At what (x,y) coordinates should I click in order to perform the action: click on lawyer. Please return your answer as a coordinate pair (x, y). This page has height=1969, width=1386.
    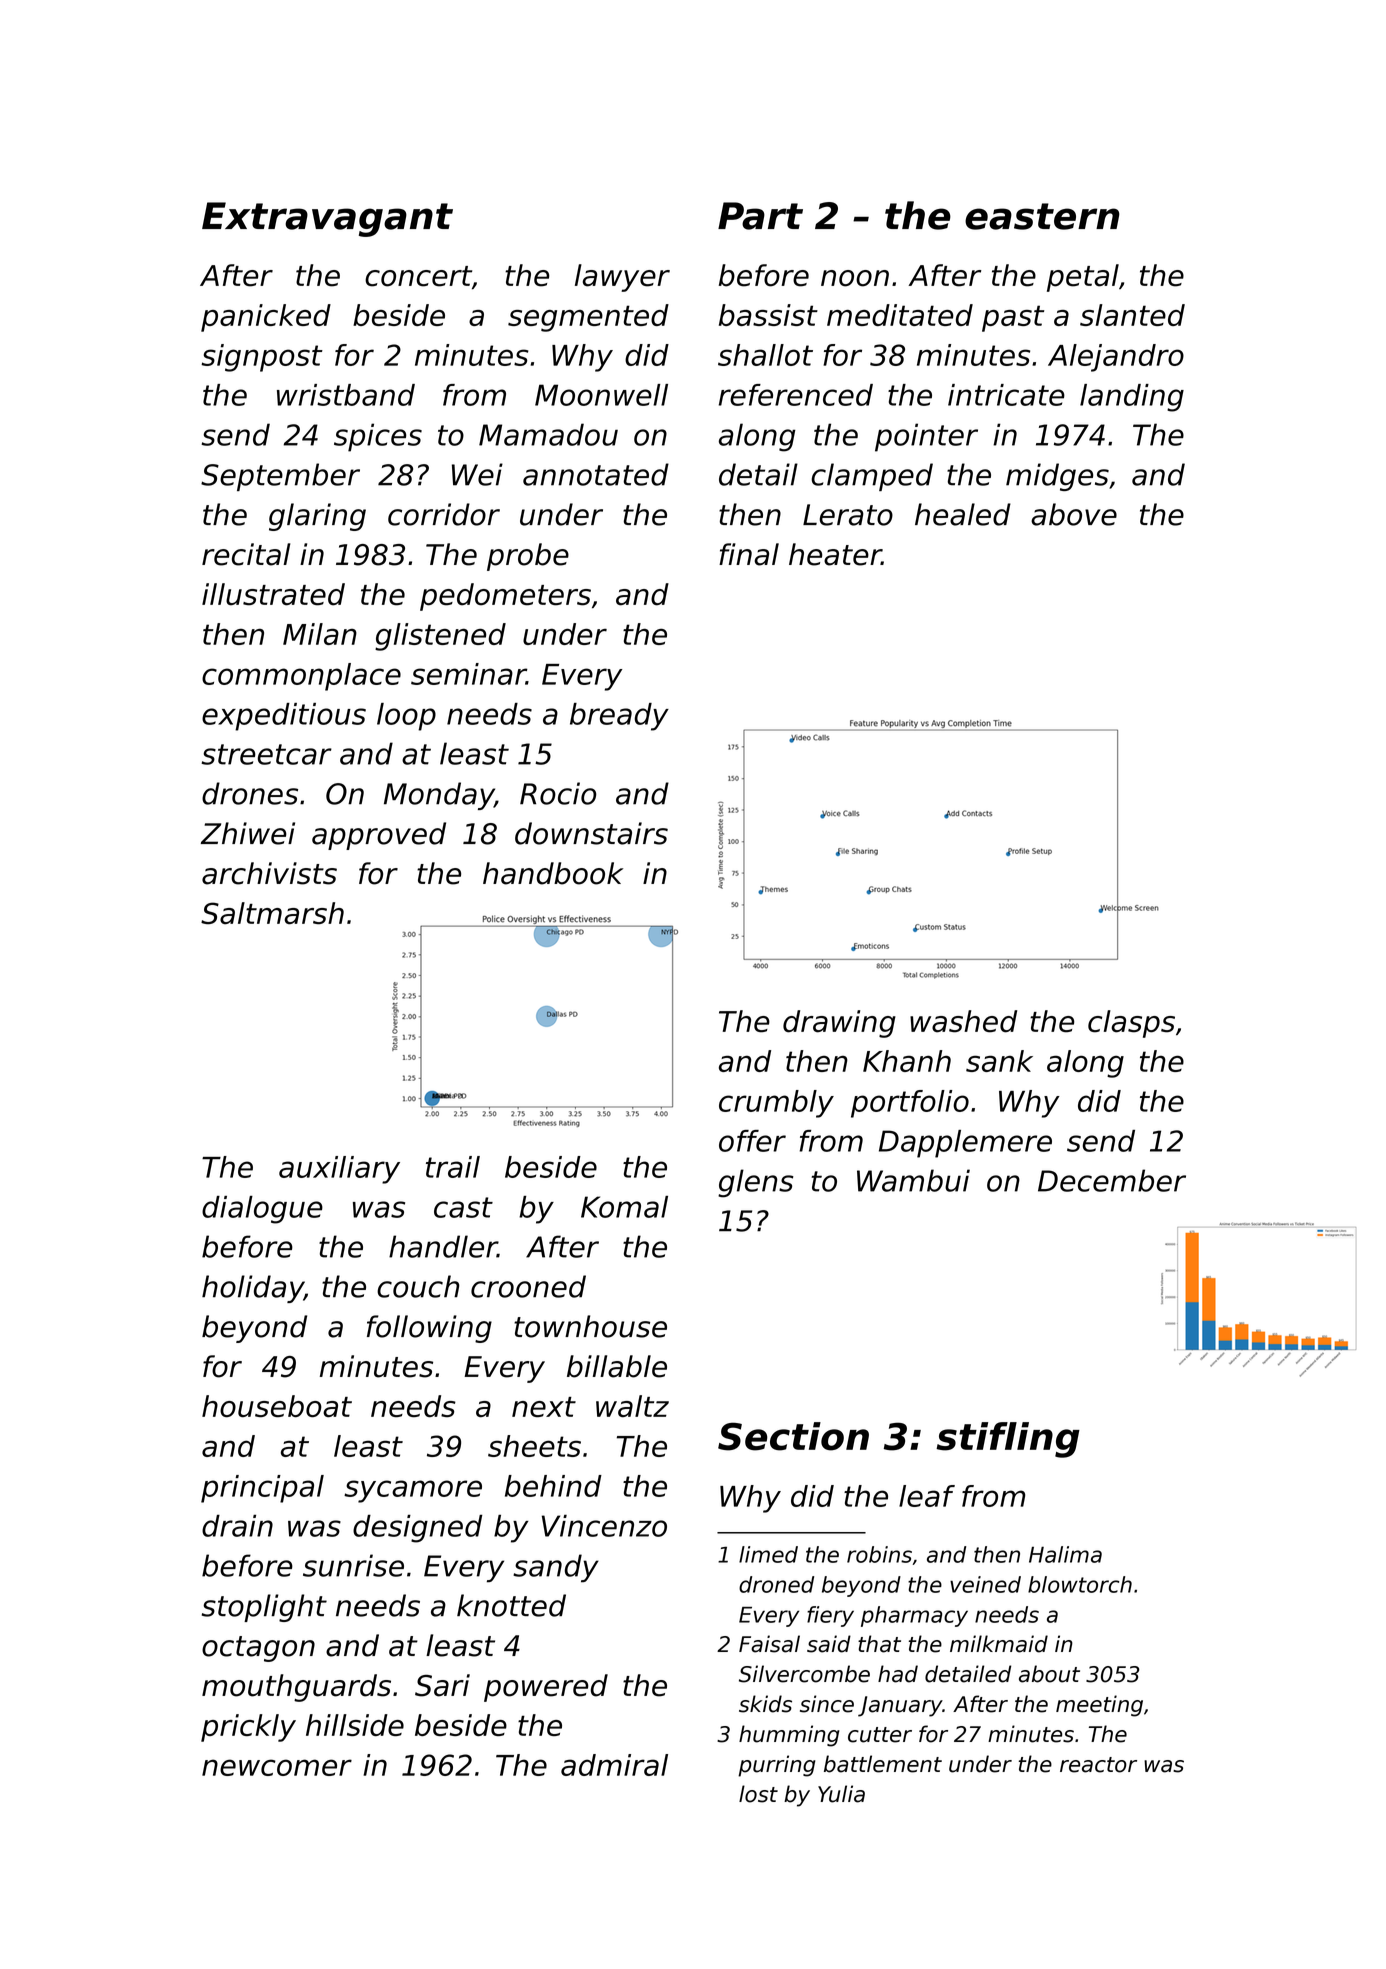
    Looking at the image, I should click on (622, 278).
